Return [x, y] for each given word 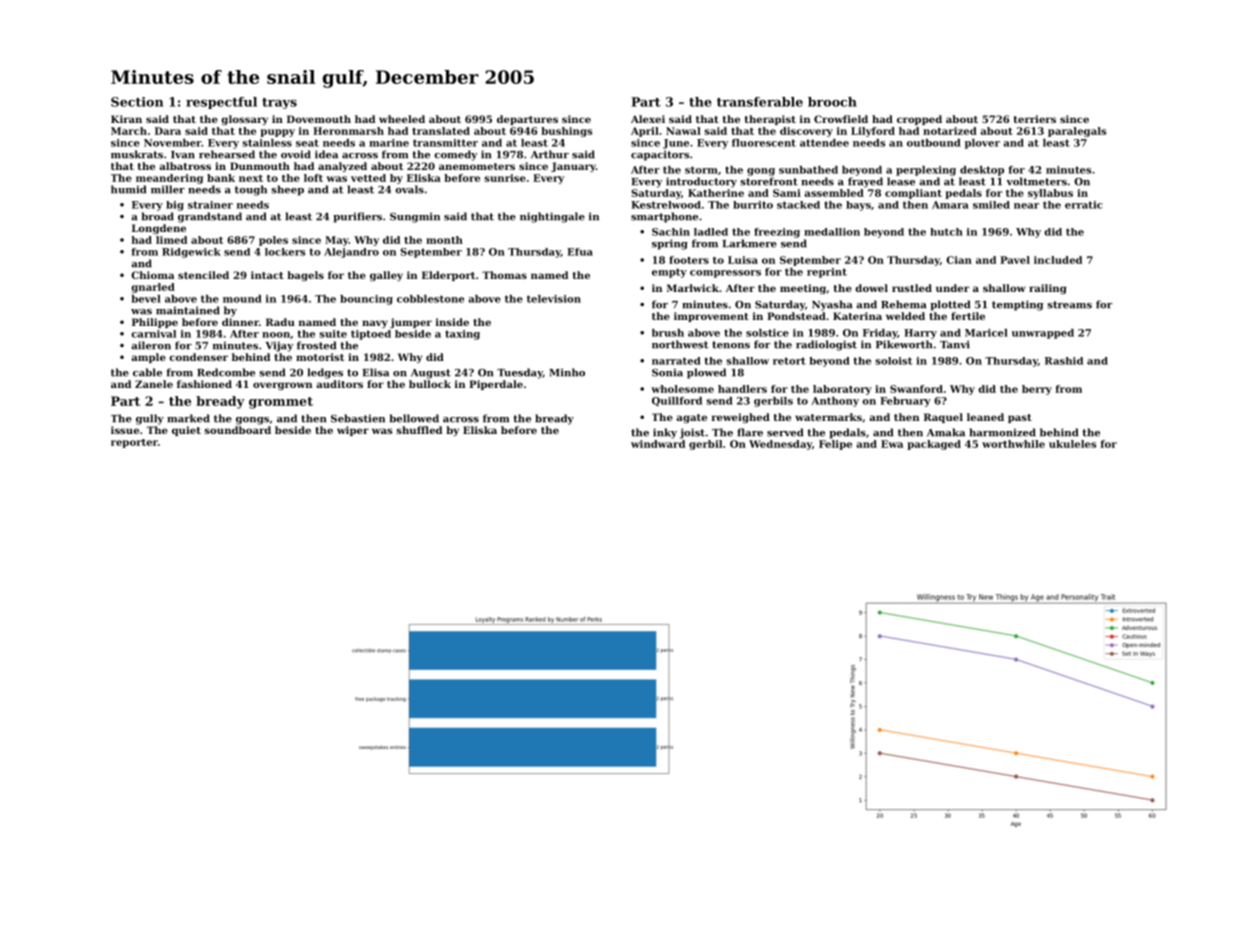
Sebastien [358, 418]
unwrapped [1043, 334]
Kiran [126, 119]
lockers [285, 252]
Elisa [375, 372]
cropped [919, 120]
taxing [462, 335]
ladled [711, 232]
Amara [950, 205]
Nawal [683, 131]
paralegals [1077, 132]
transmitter [445, 143]
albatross [185, 166]
